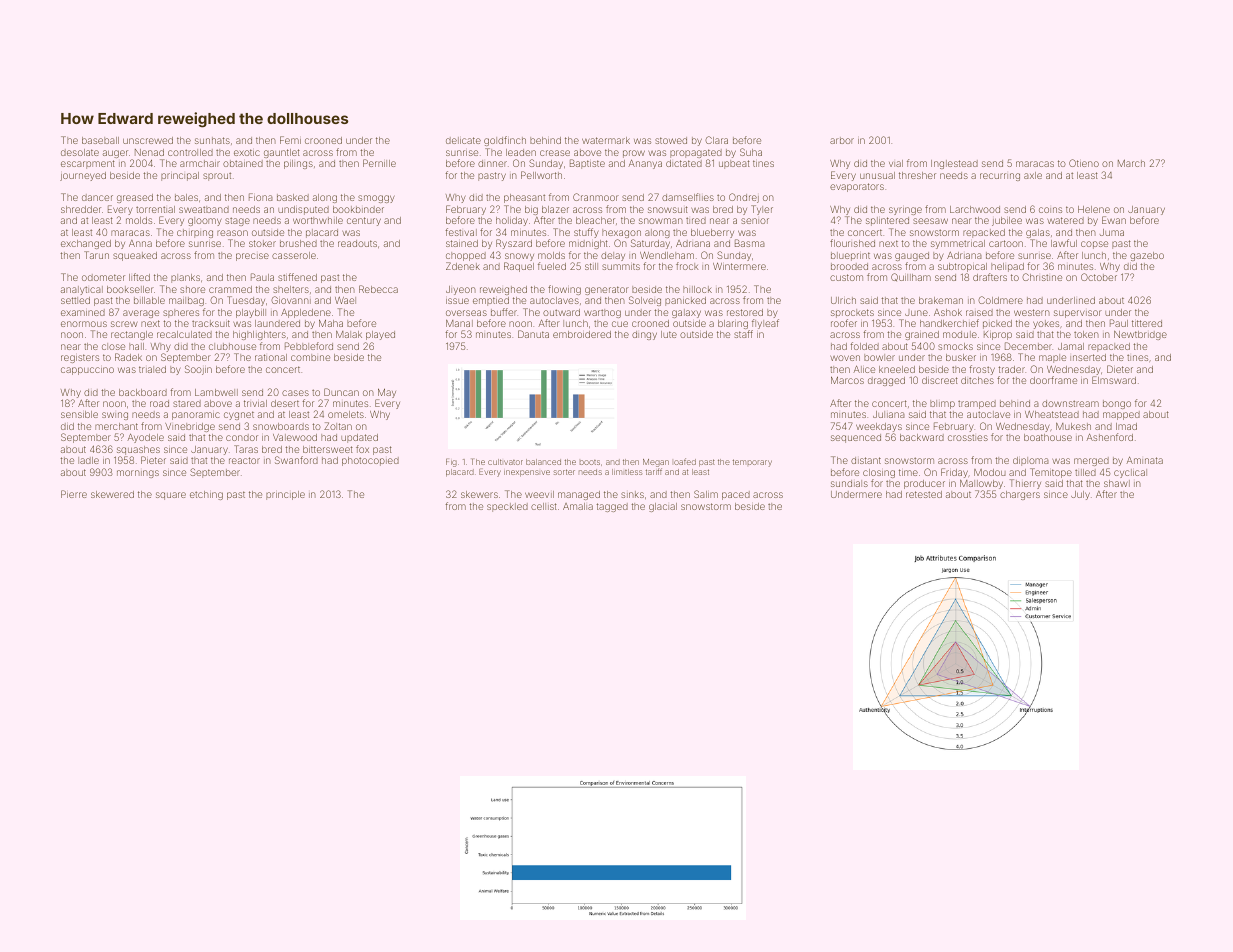 This document has width=1233, height=952. What do you see at coordinates (533, 334) in the document?
I see `Danuta` at bounding box center [533, 334].
